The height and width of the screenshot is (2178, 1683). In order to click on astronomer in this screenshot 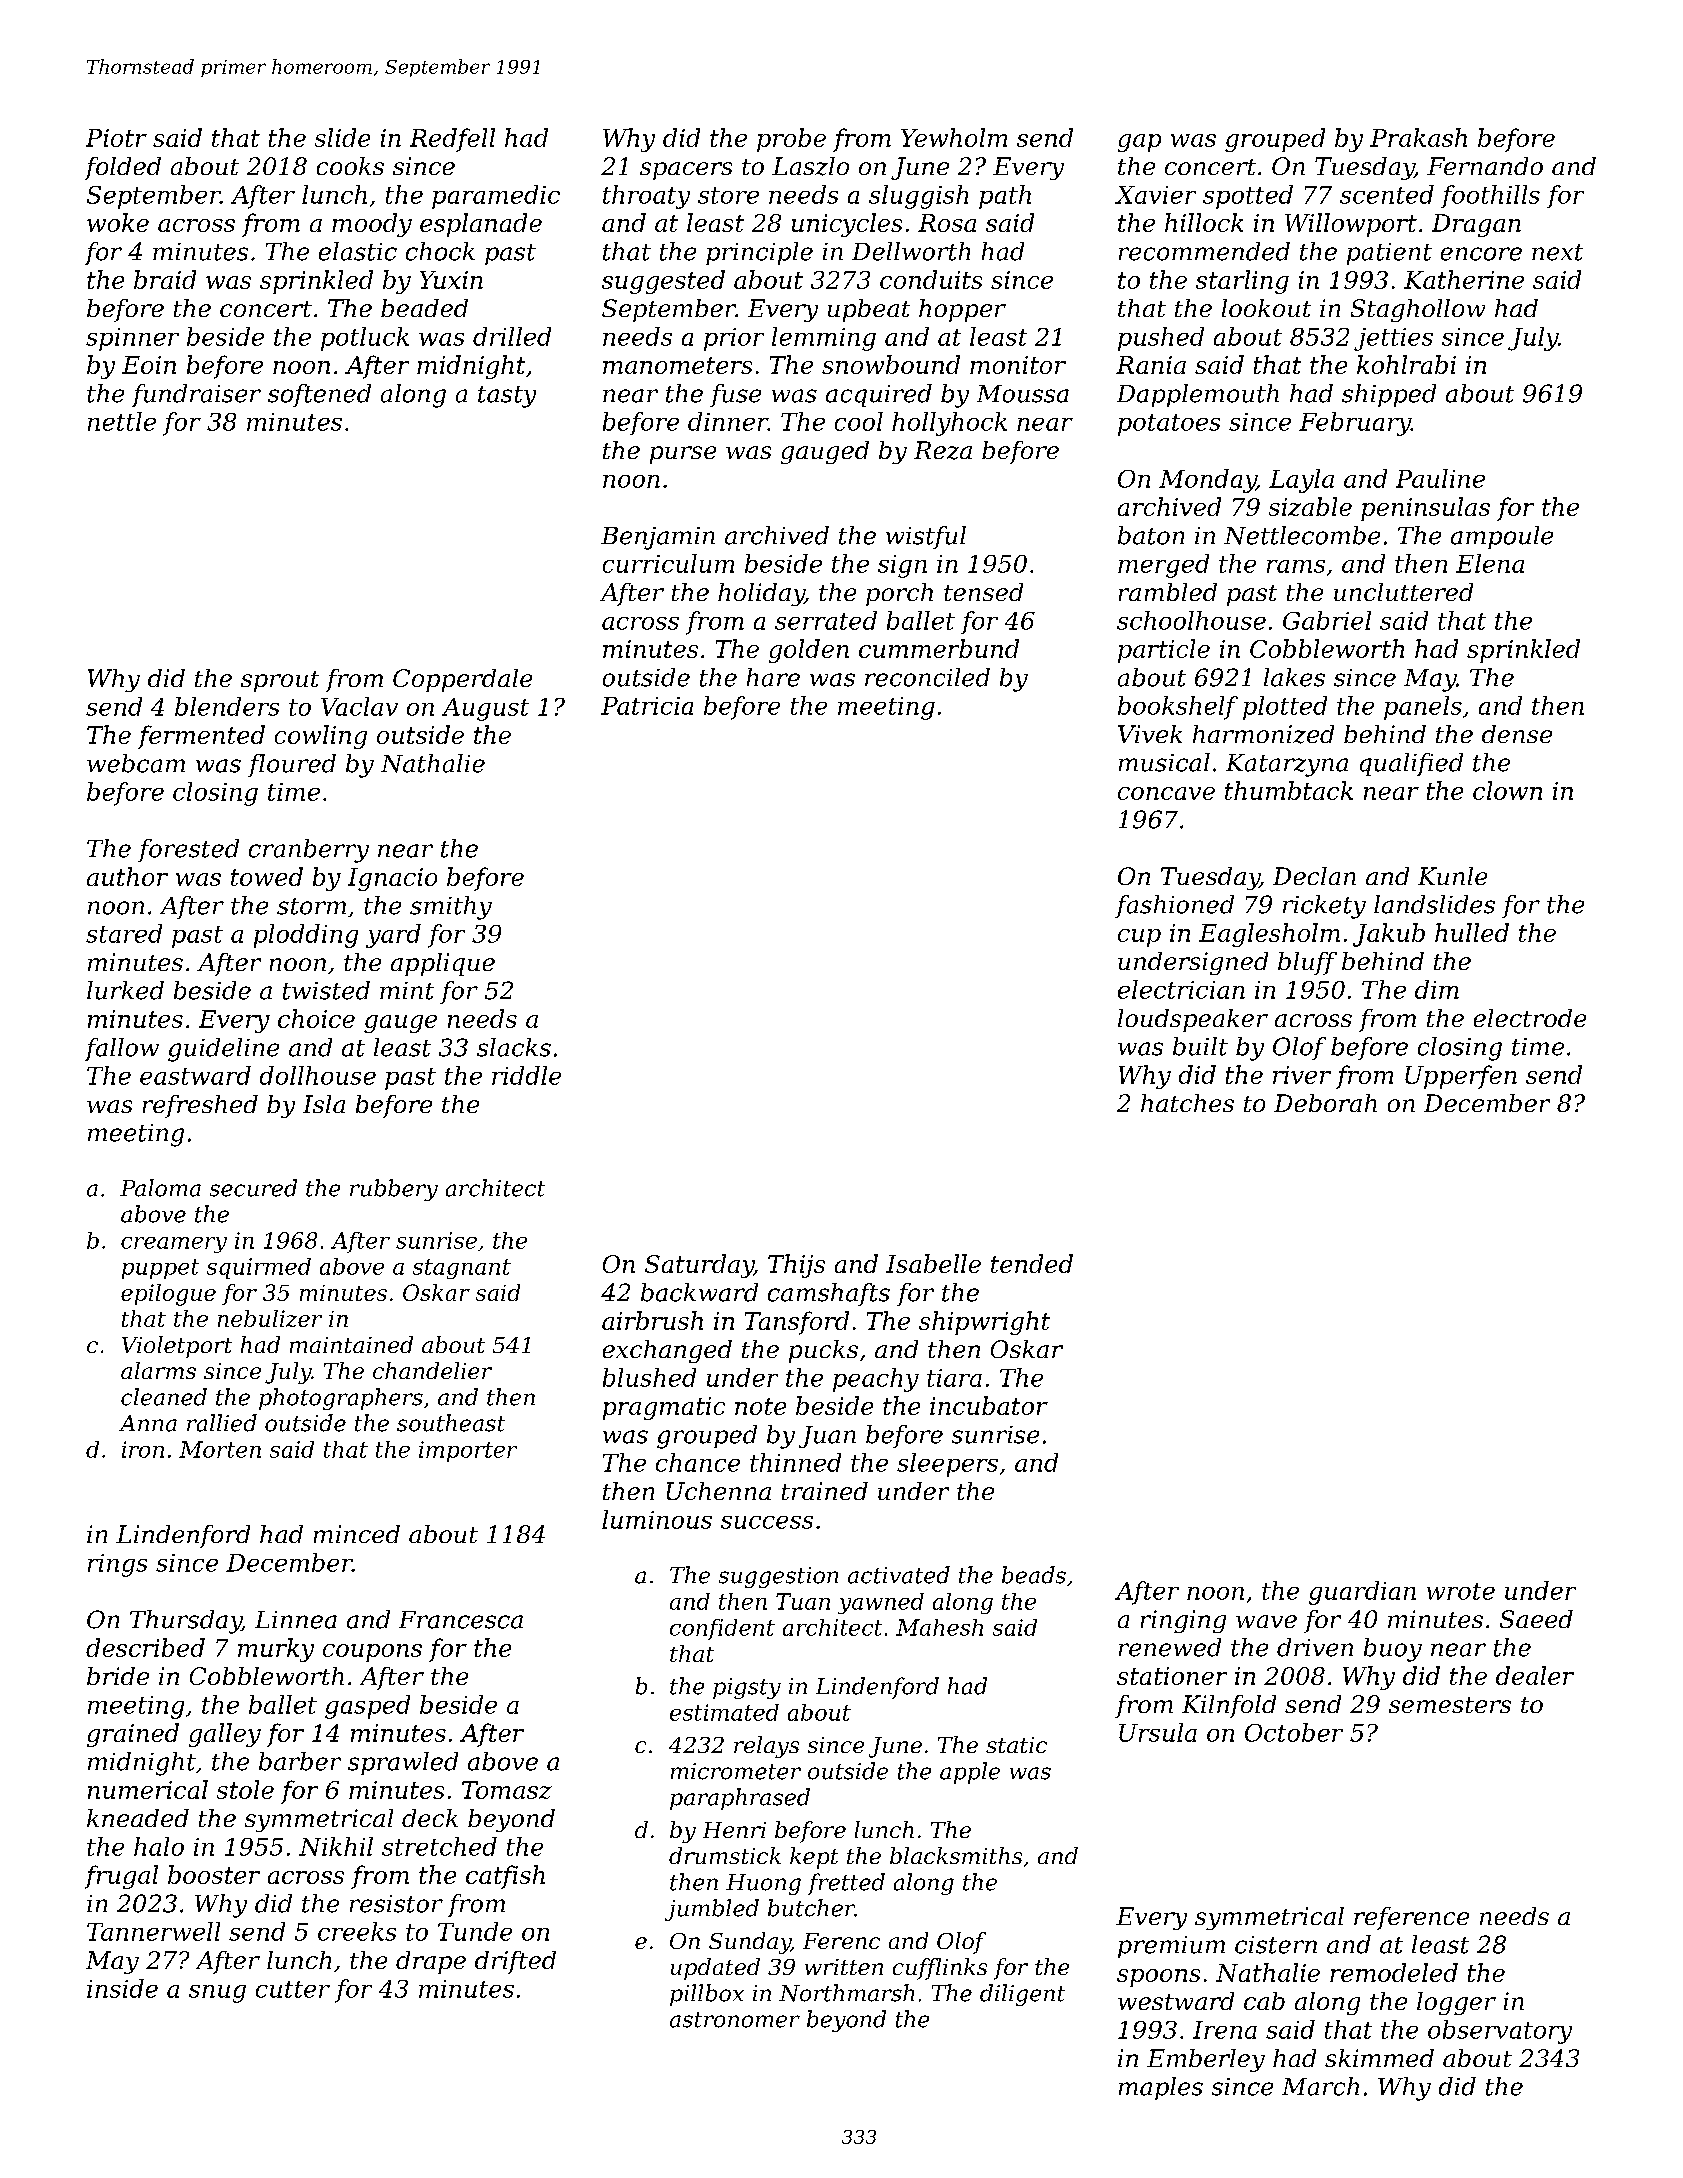, I will do `click(735, 2020)`.
